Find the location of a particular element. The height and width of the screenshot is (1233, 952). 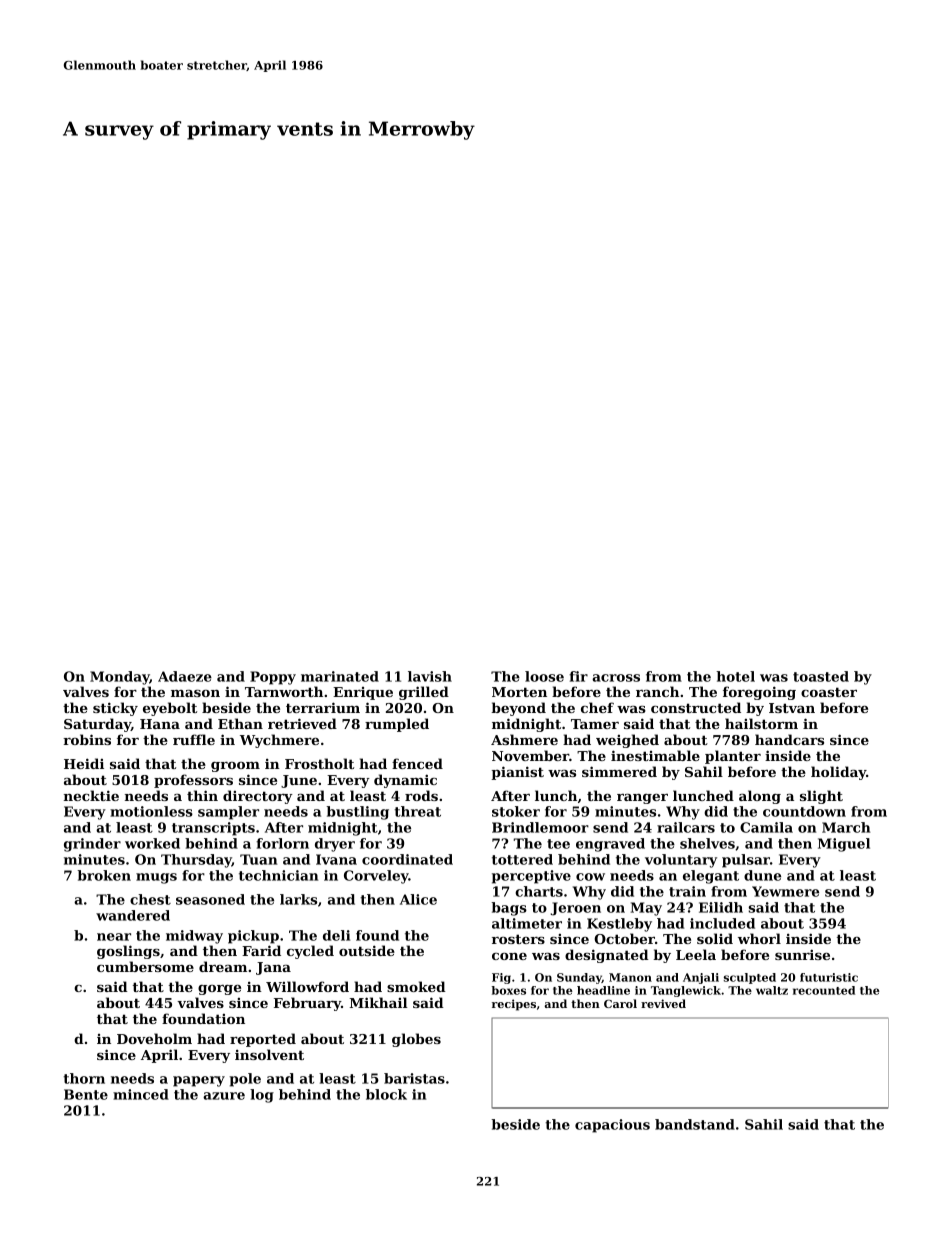

bandstand is located at coordinates (695, 1124).
